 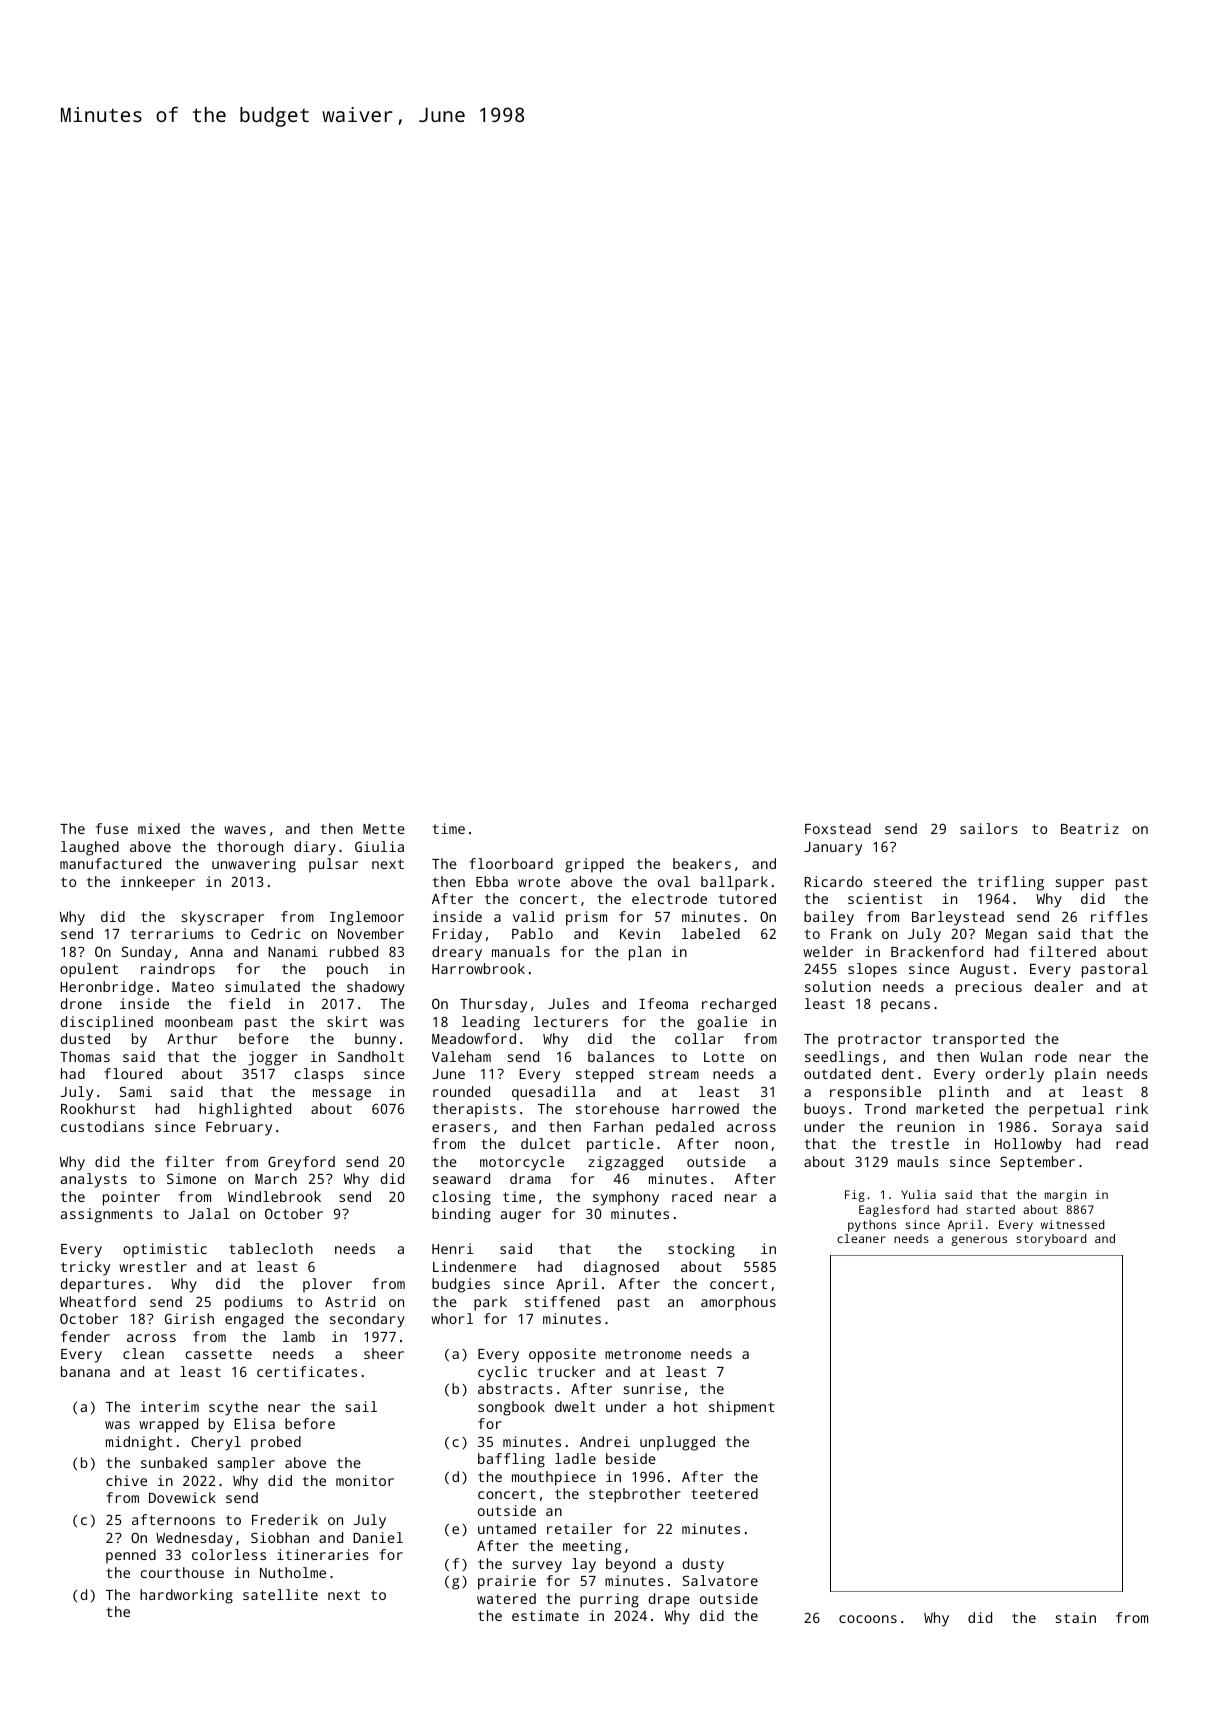 What do you see at coordinates (85, 1268) in the page?
I see `tricky` at bounding box center [85, 1268].
